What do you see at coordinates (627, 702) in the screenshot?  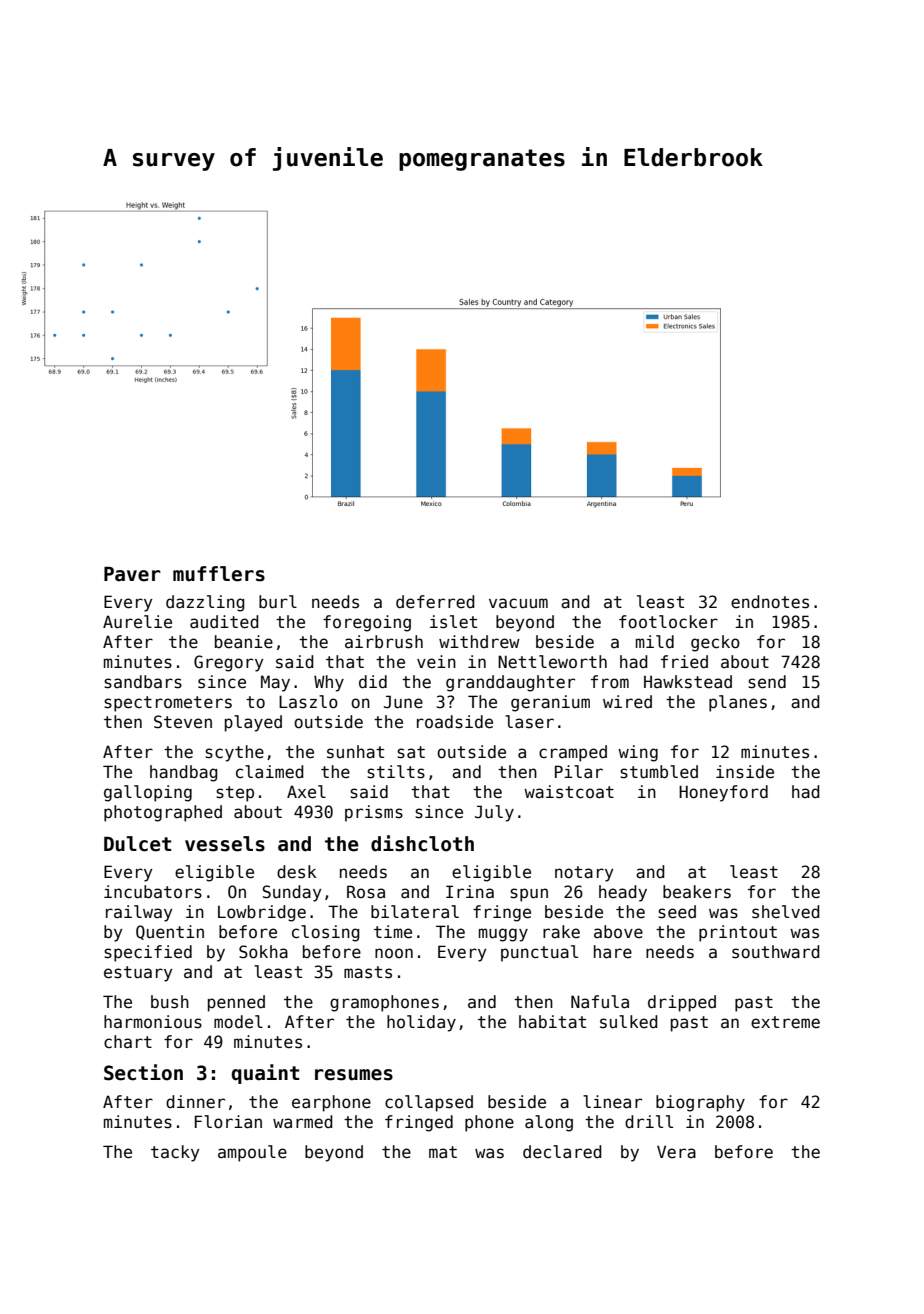 I see `wired` at bounding box center [627, 702].
